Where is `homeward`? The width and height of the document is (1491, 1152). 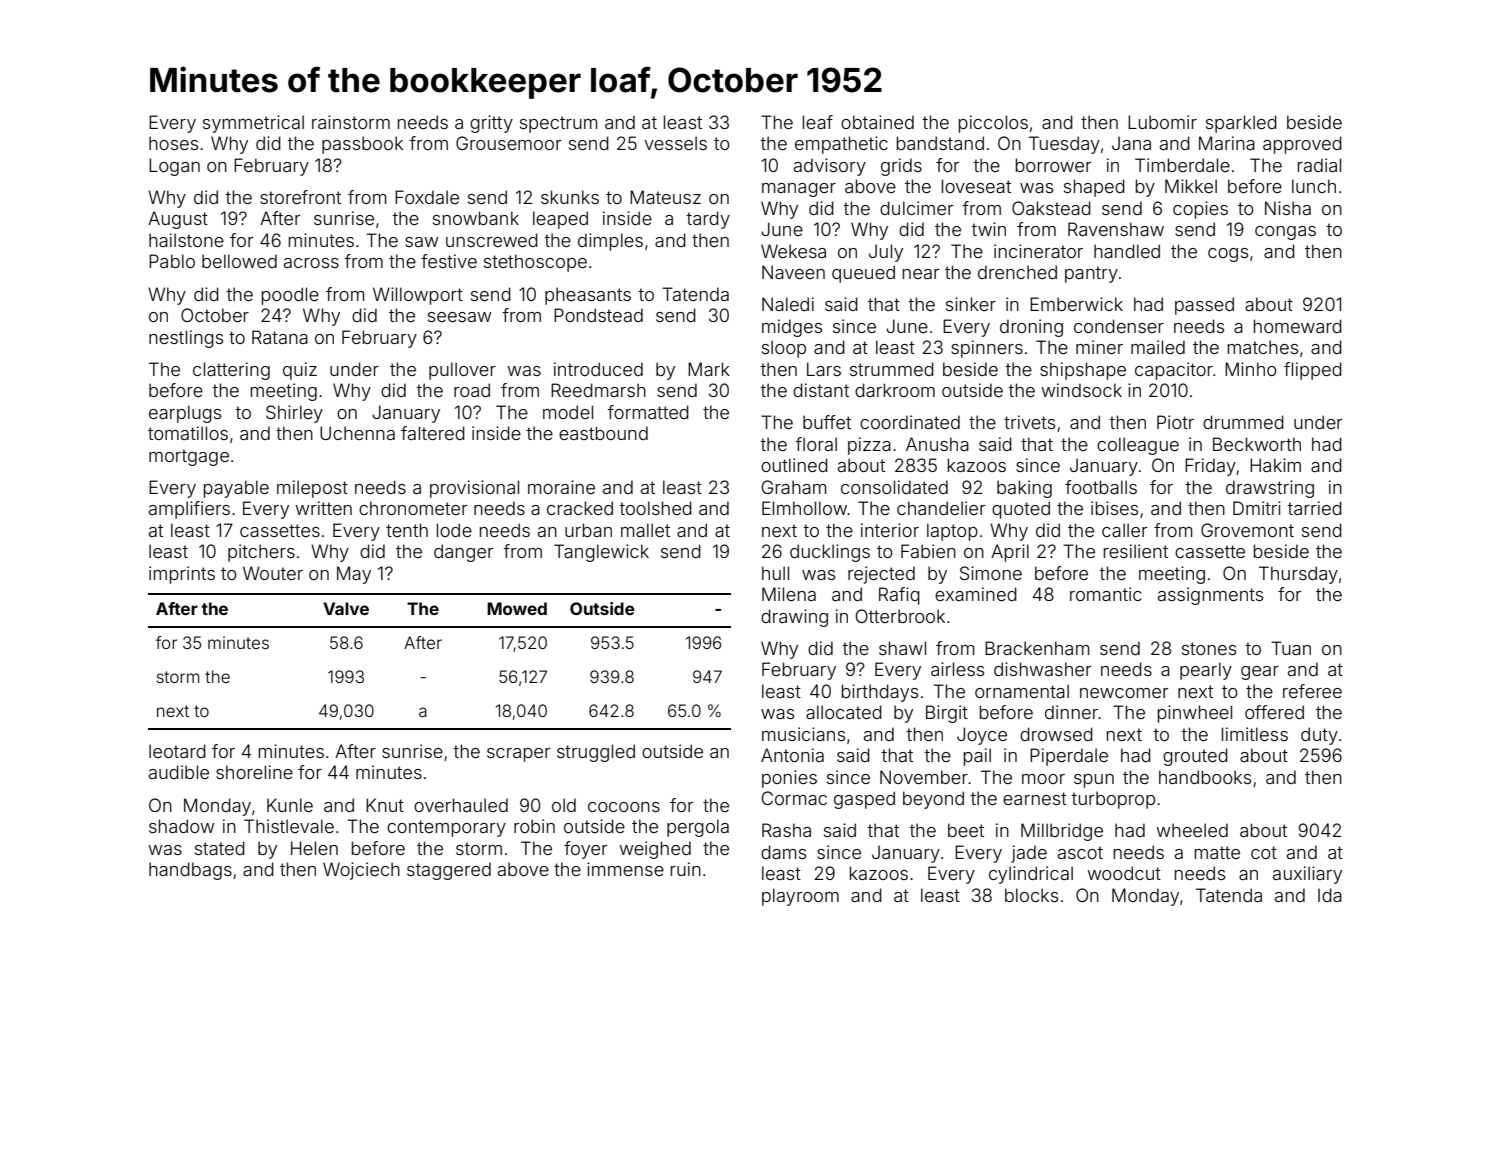 homeward is located at coordinates (1298, 326).
